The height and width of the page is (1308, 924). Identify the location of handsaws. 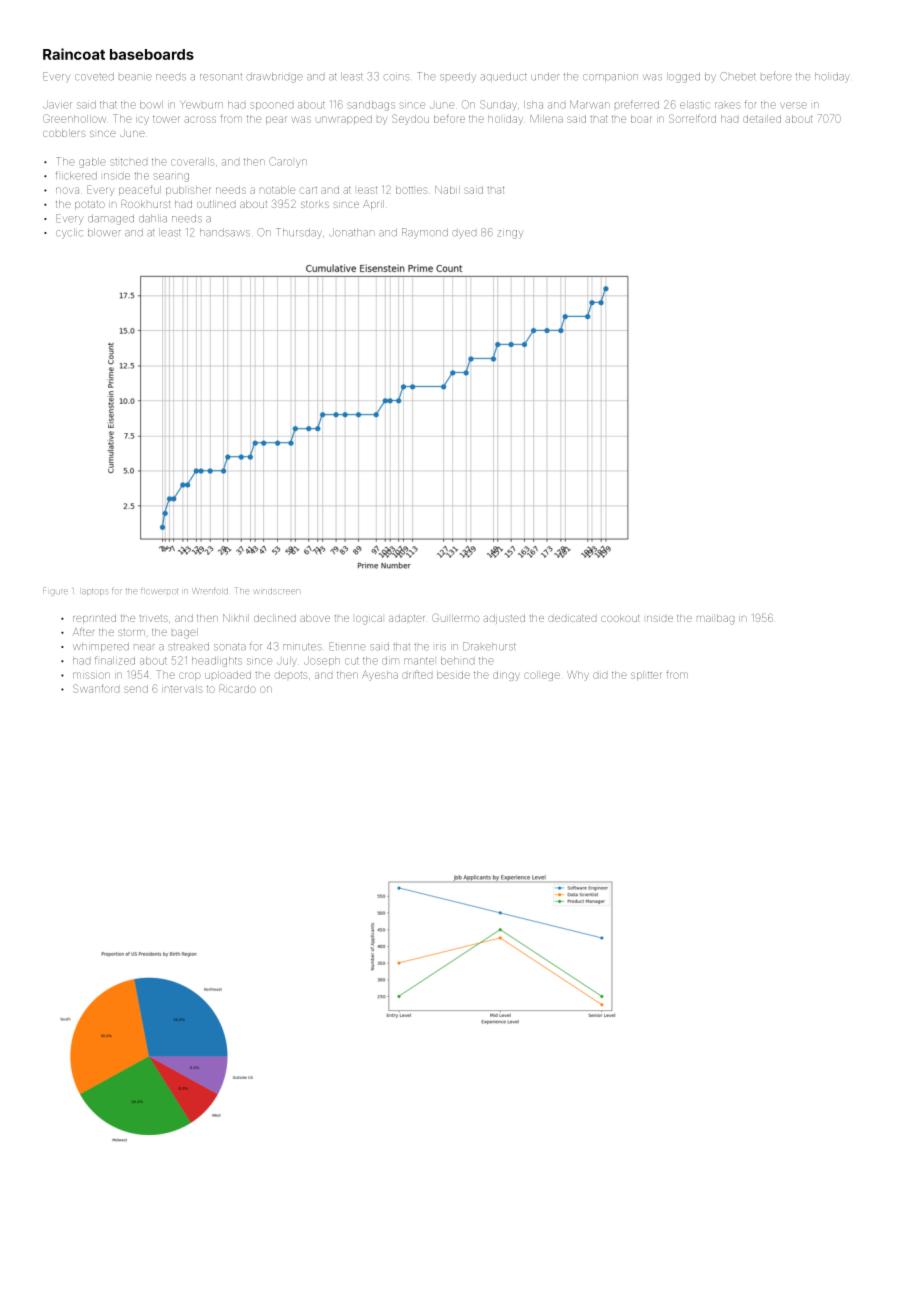
(225, 233).
